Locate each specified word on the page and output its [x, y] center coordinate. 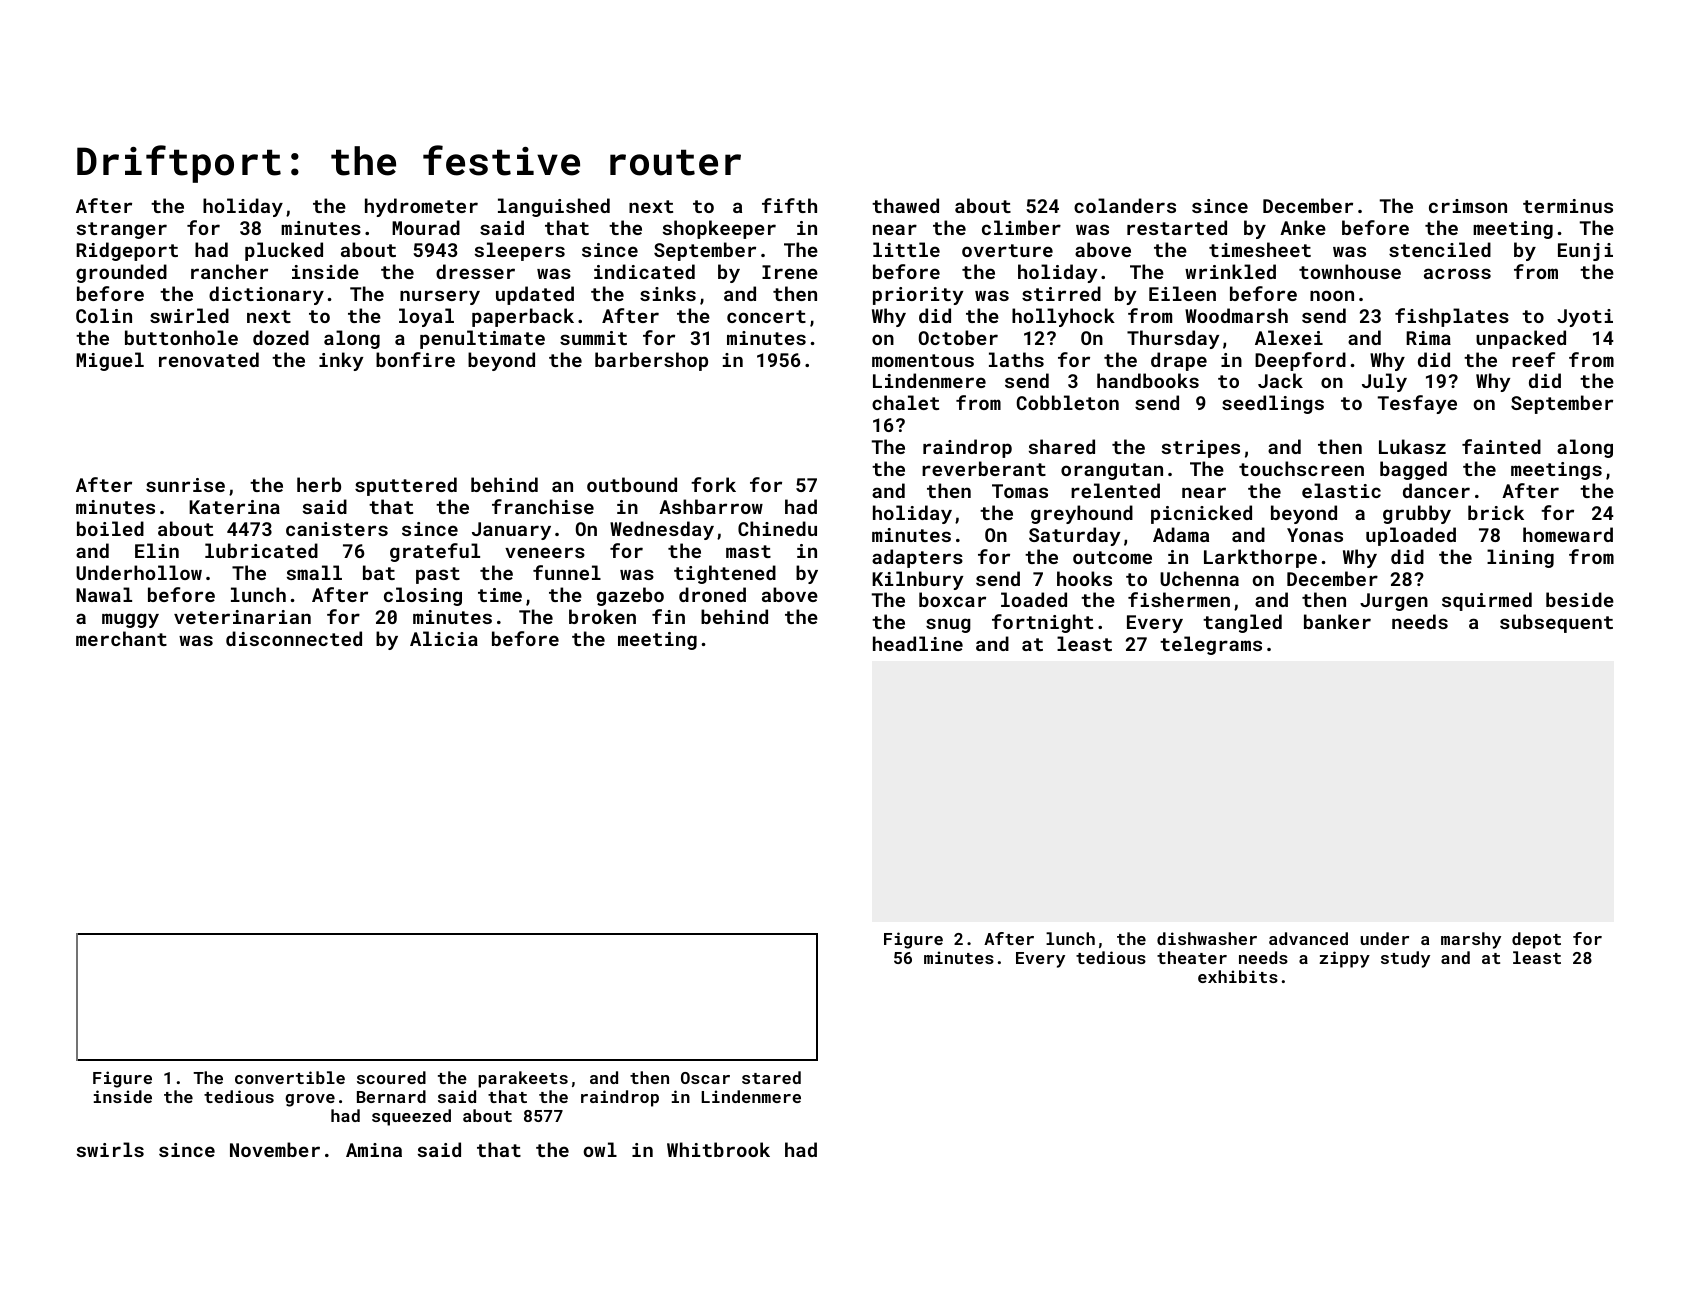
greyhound [1082, 514]
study [1405, 959]
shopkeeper [719, 229]
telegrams [1211, 645]
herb [319, 484]
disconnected [294, 638]
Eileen [1182, 293]
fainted [1501, 446]
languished [554, 207]
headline [918, 643]
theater [1192, 957]
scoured [391, 1077]
